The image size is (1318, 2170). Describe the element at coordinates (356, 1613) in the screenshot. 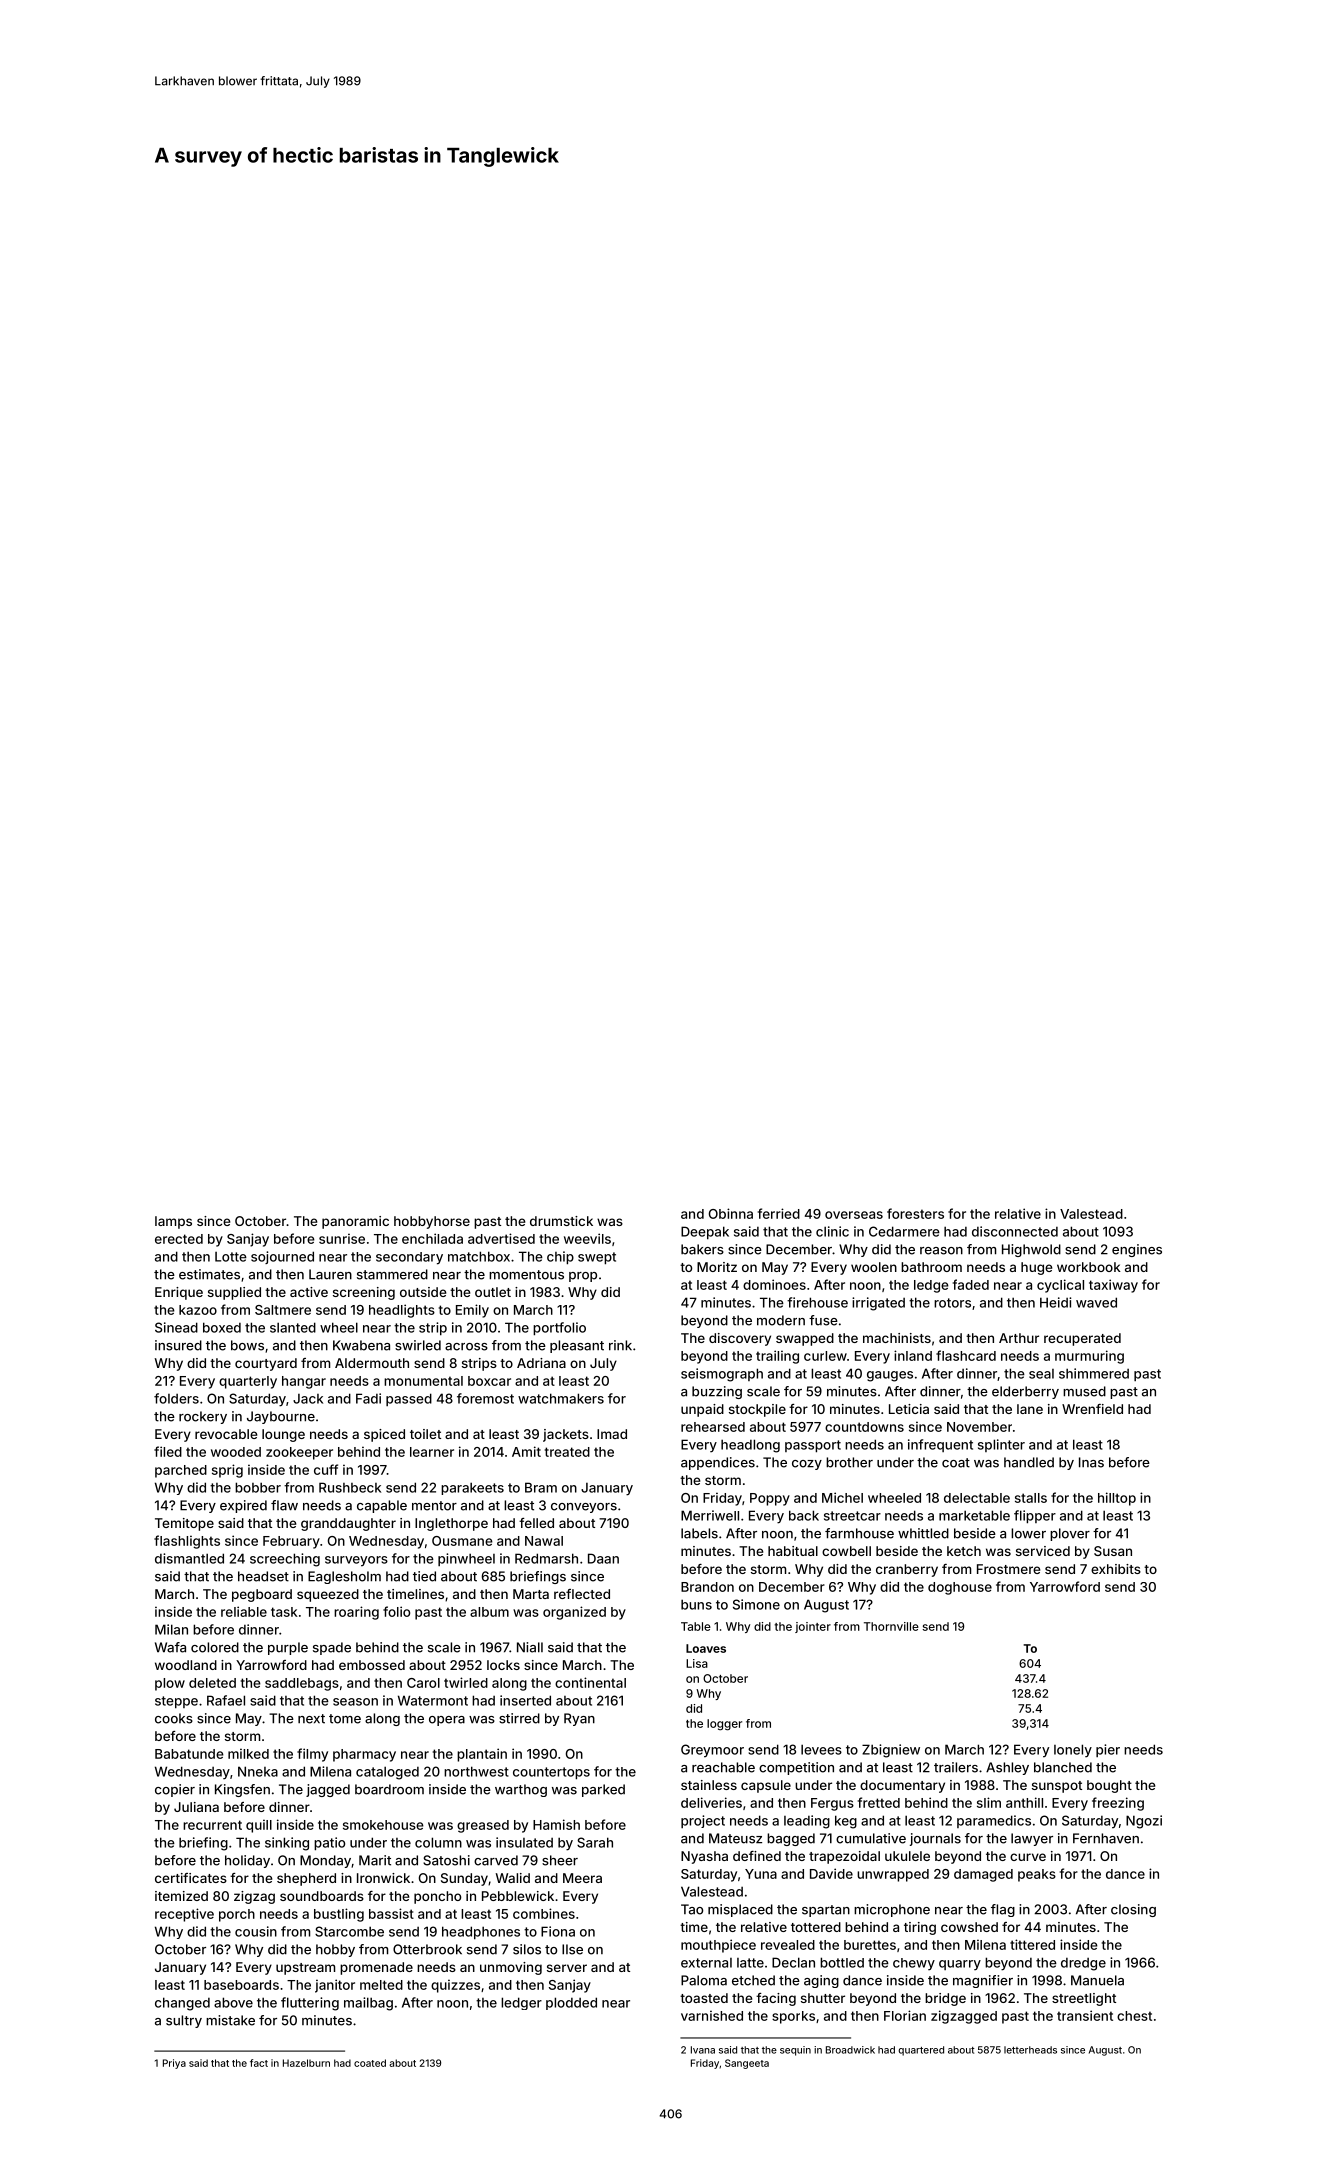

I see `roaring` at that location.
